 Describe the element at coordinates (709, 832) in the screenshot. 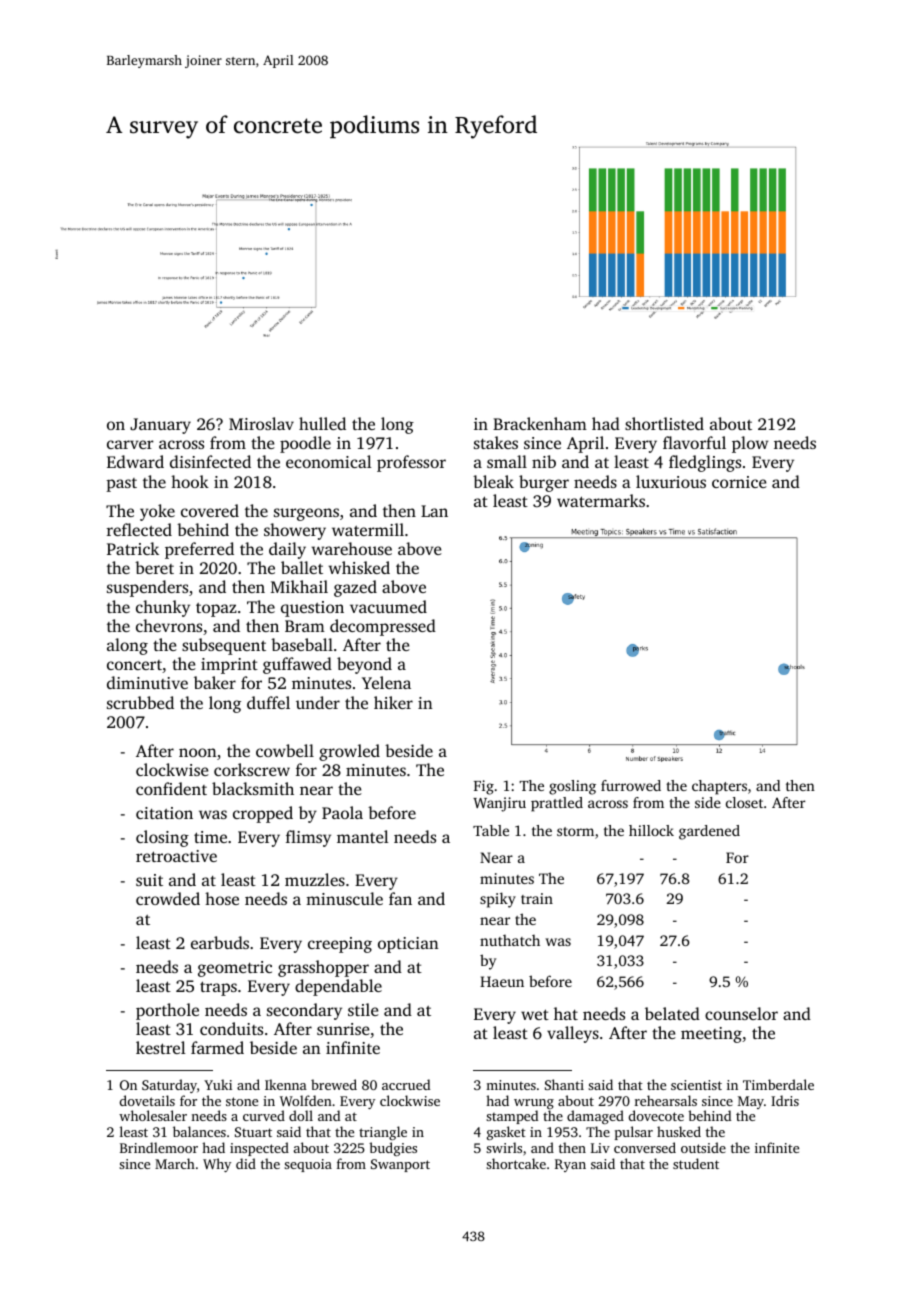

I see `gardened` at that location.
